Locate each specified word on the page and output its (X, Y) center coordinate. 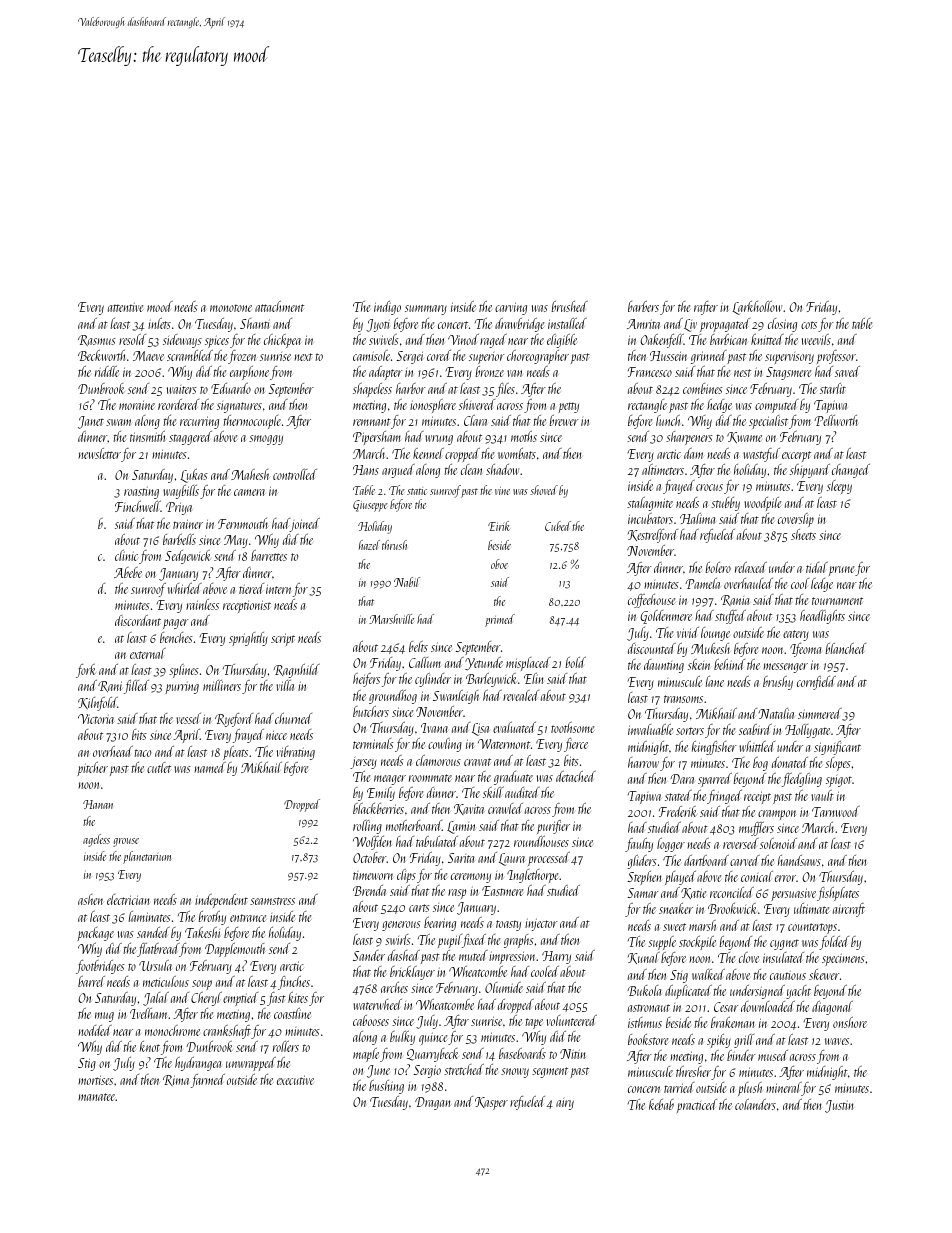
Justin (839, 1106)
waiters (182, 389)
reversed (741, 843)
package (95, 934)
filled (136, 687)
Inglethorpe (532, 876)
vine (502, 491)
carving (511, 308)
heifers (366, 680)
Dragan (433, 1103)
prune (841, 571)
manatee (97, 1097)
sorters (690, 731)
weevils (816, 339)
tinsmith (147, 436)
